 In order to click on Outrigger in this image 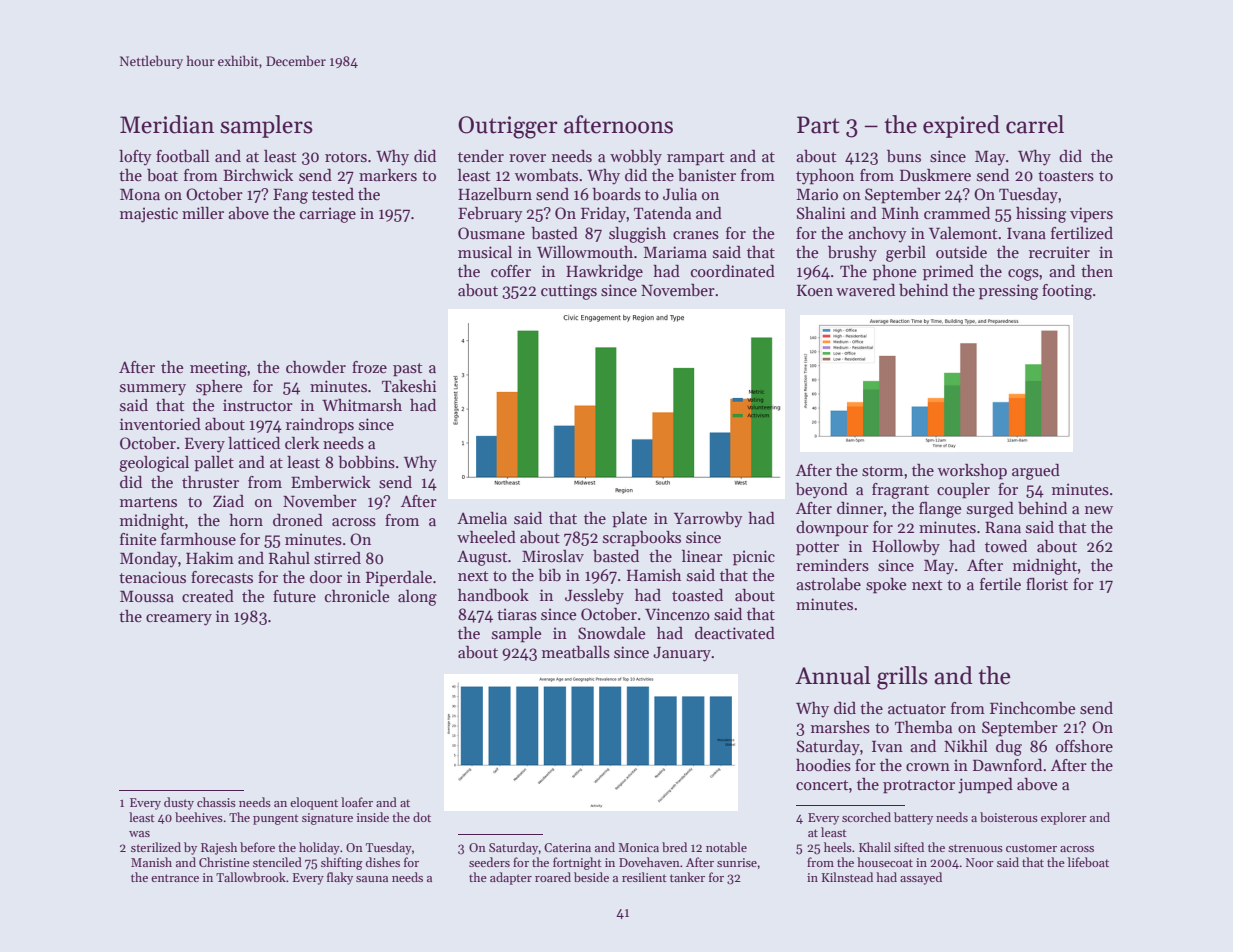, I will do `click(508, 127)`.
